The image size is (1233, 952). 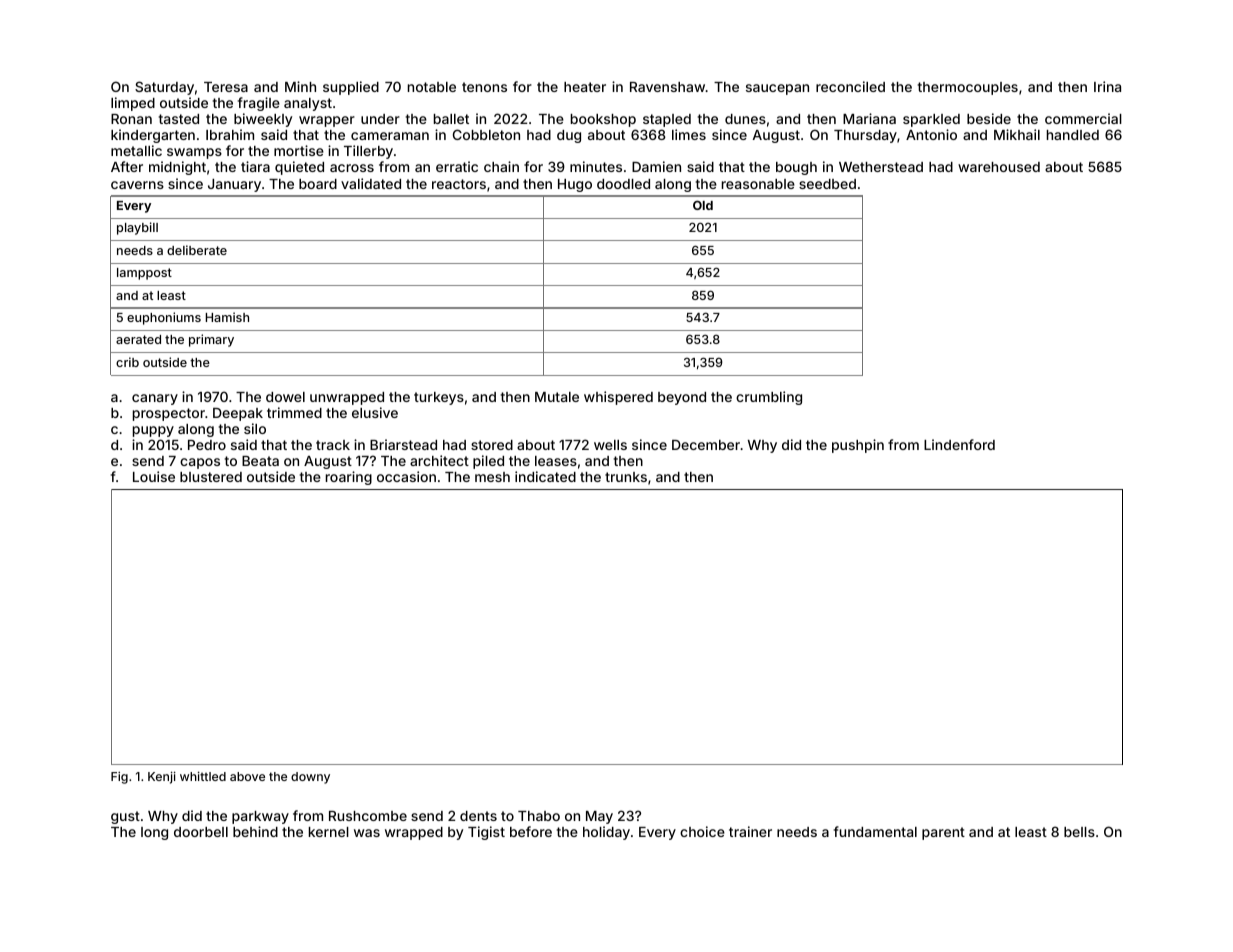 What do you see at coordinates (329, 832) in the image?
I see `kernel` at bounding box center [329, 832].
